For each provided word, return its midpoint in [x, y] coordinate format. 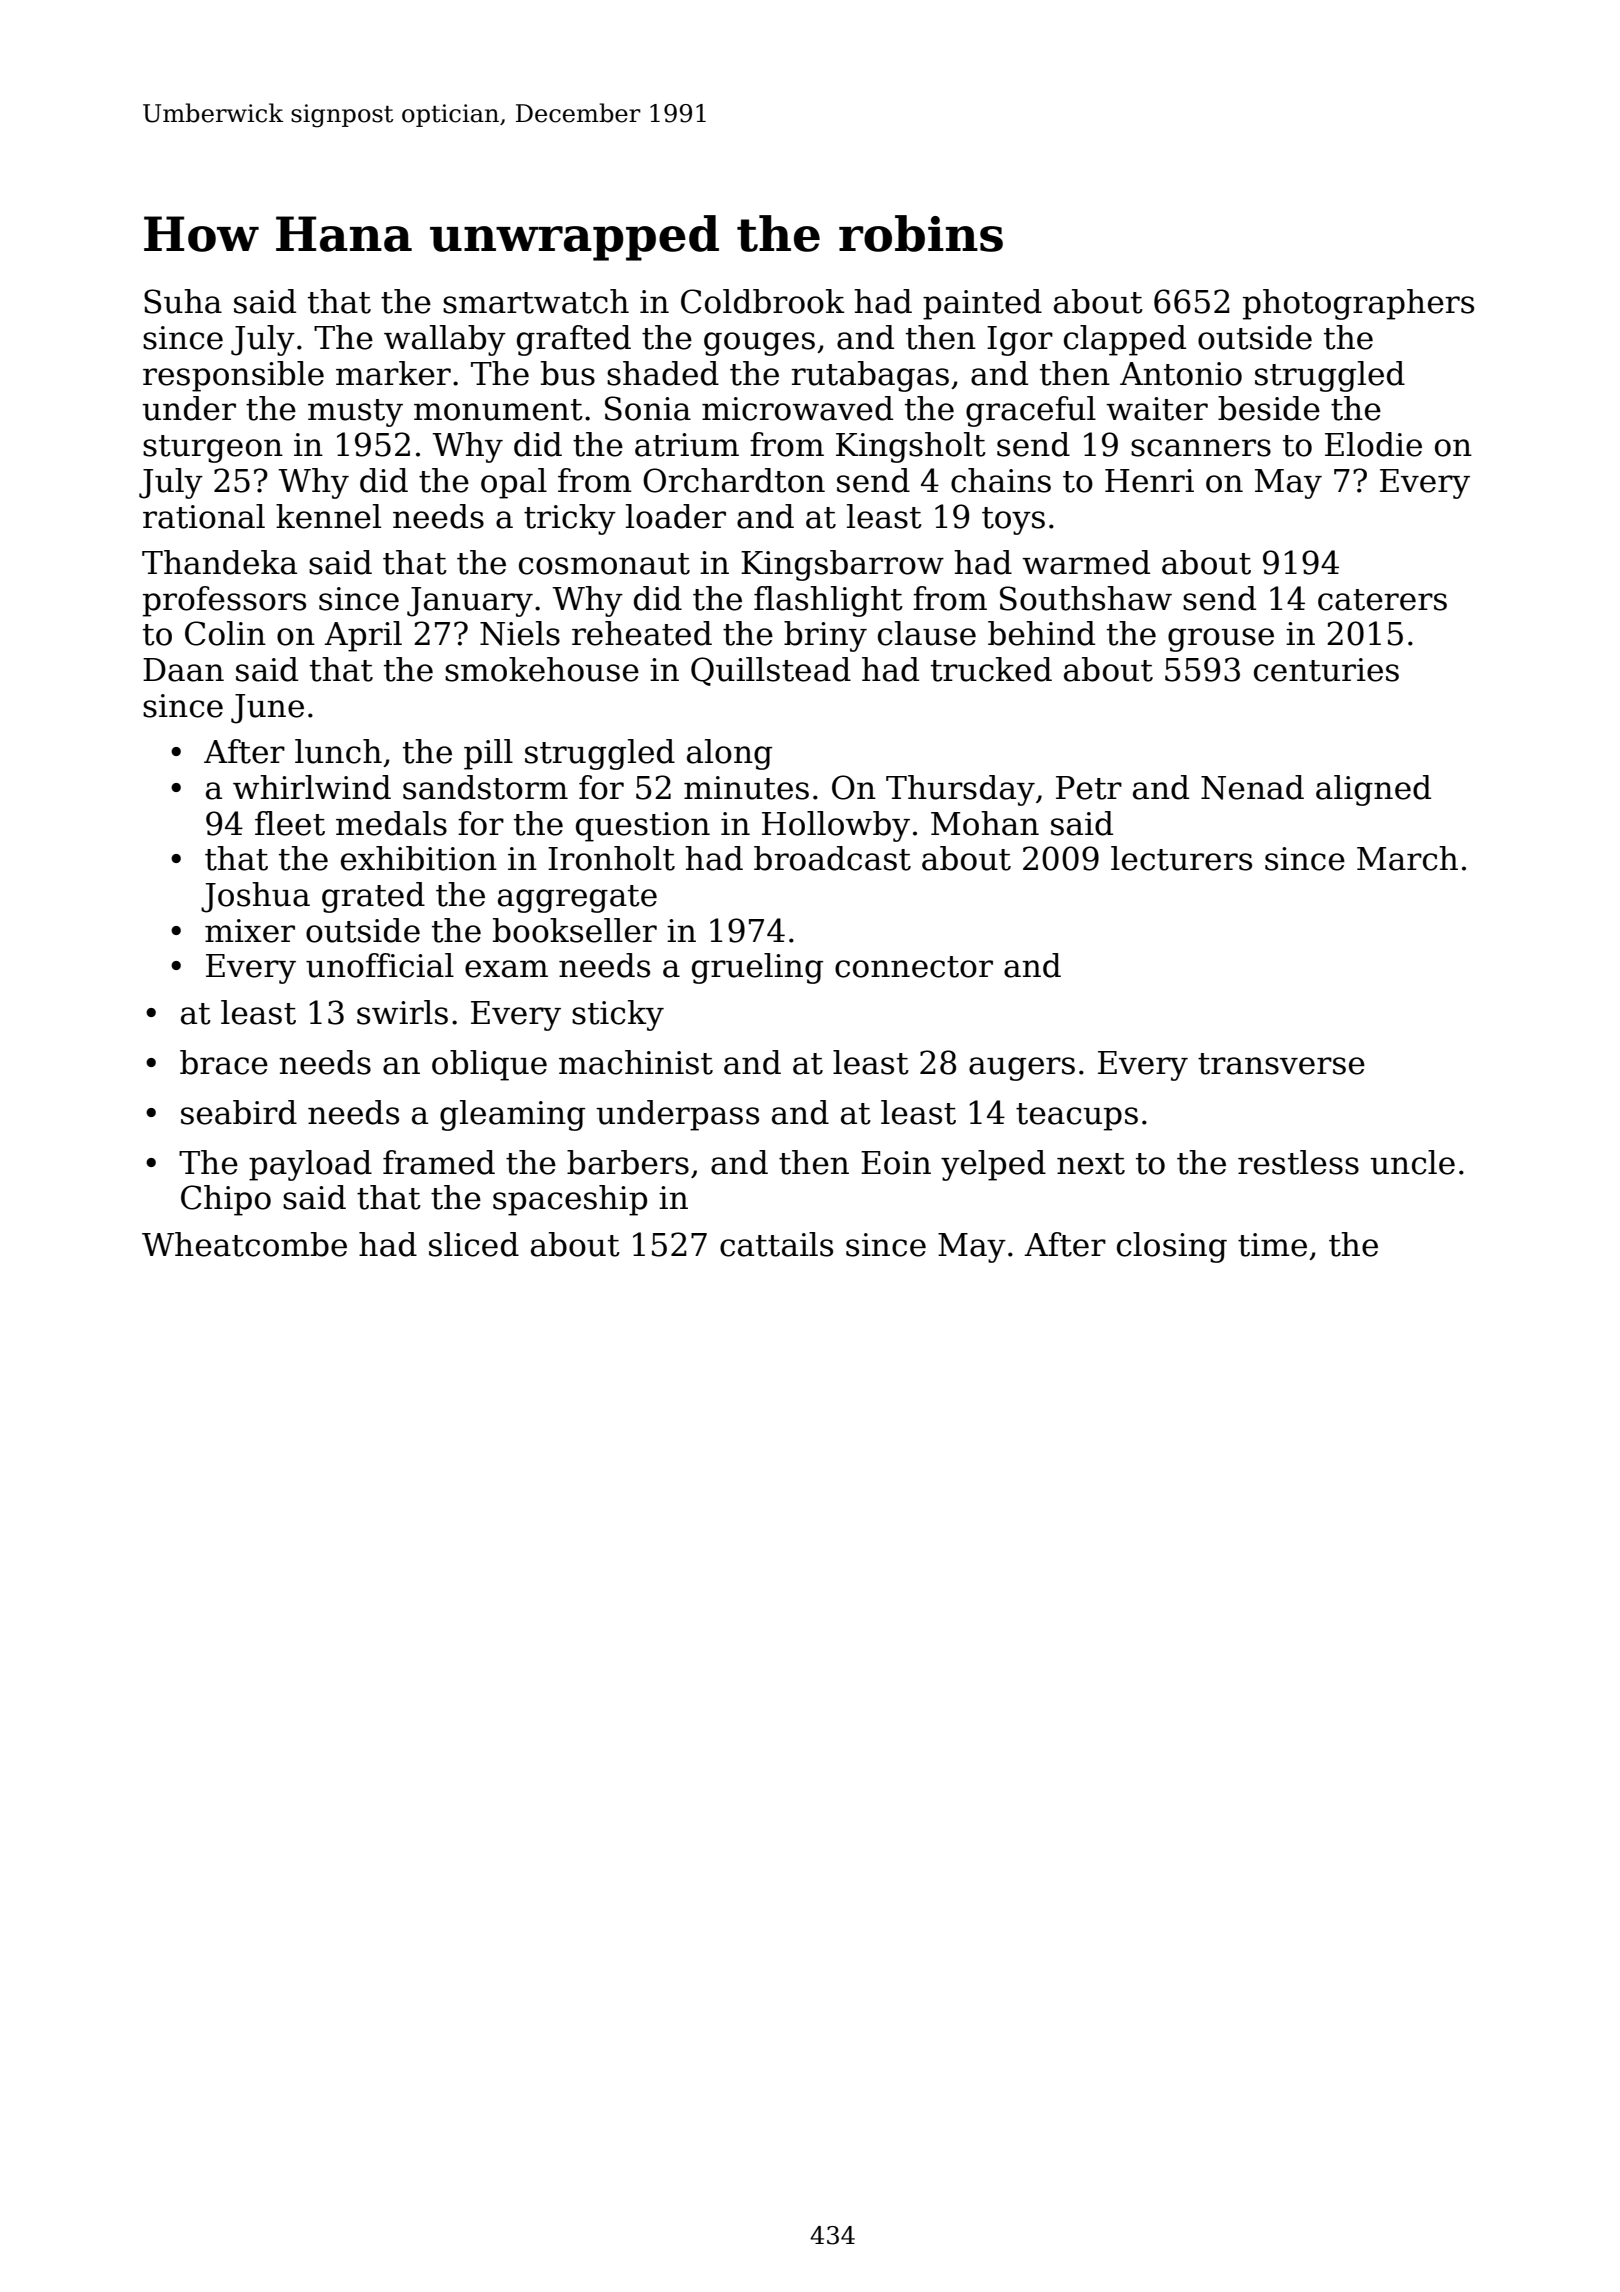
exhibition [419, 858]
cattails [776, 1244]
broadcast [832, 858]
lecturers [1181, 858]
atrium [687, 445]
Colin [225, 633]
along [729, 754]
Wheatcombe [244, 1244]
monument [498, 410]
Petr [1089, 788]
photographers [1358, 304]
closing [1172, 1247]
